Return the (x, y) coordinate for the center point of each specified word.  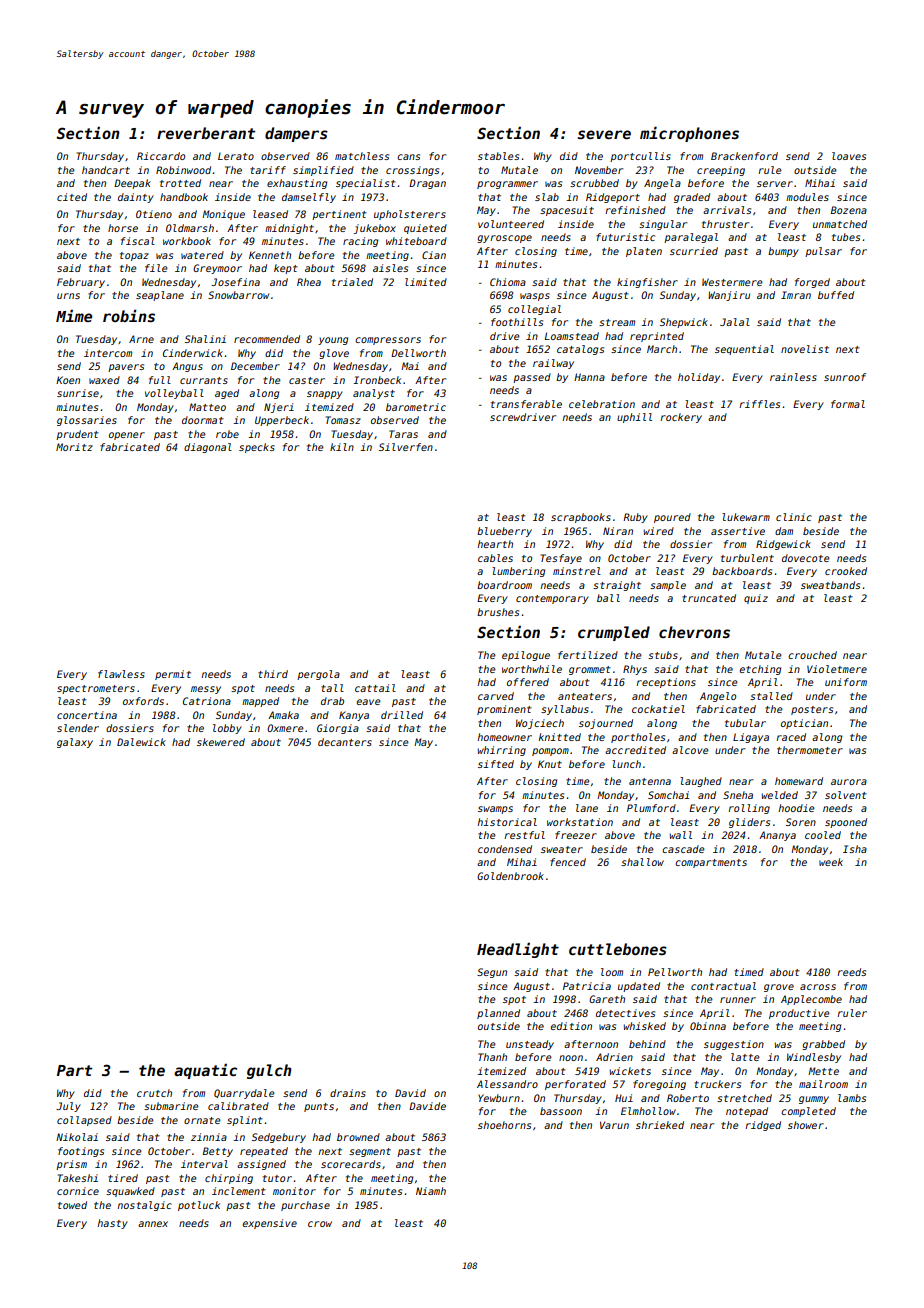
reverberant (206, 133)
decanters (345, 742)
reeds (851, 972)
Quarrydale (244, 1094)
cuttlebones (618, 949)
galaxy (75, 743)
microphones (689, 134)
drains (348, 1093)
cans (408, 157)
